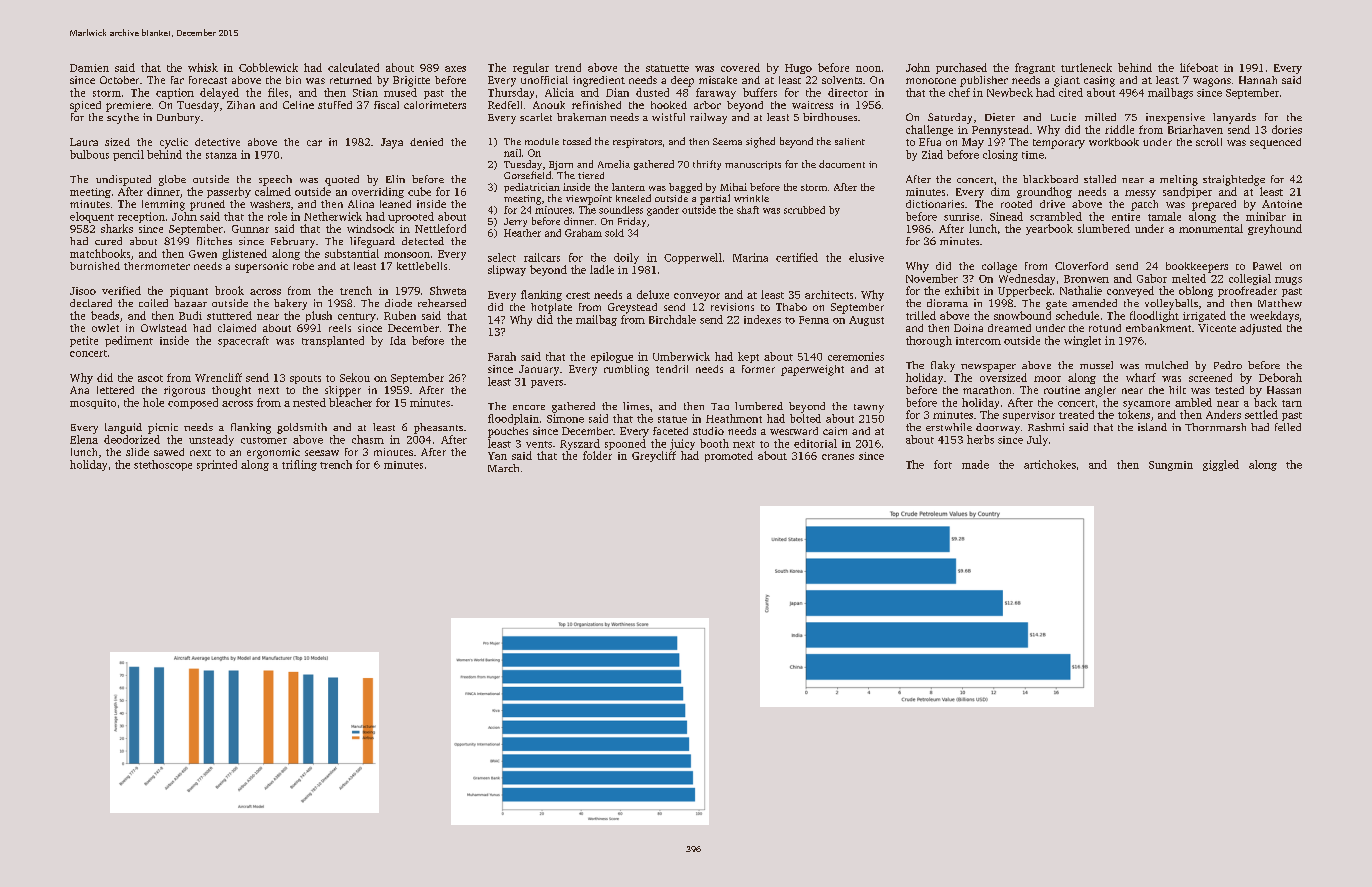  Describe the element at coordinates (172, 180) in the screenshot. I see `globe` at that location.
